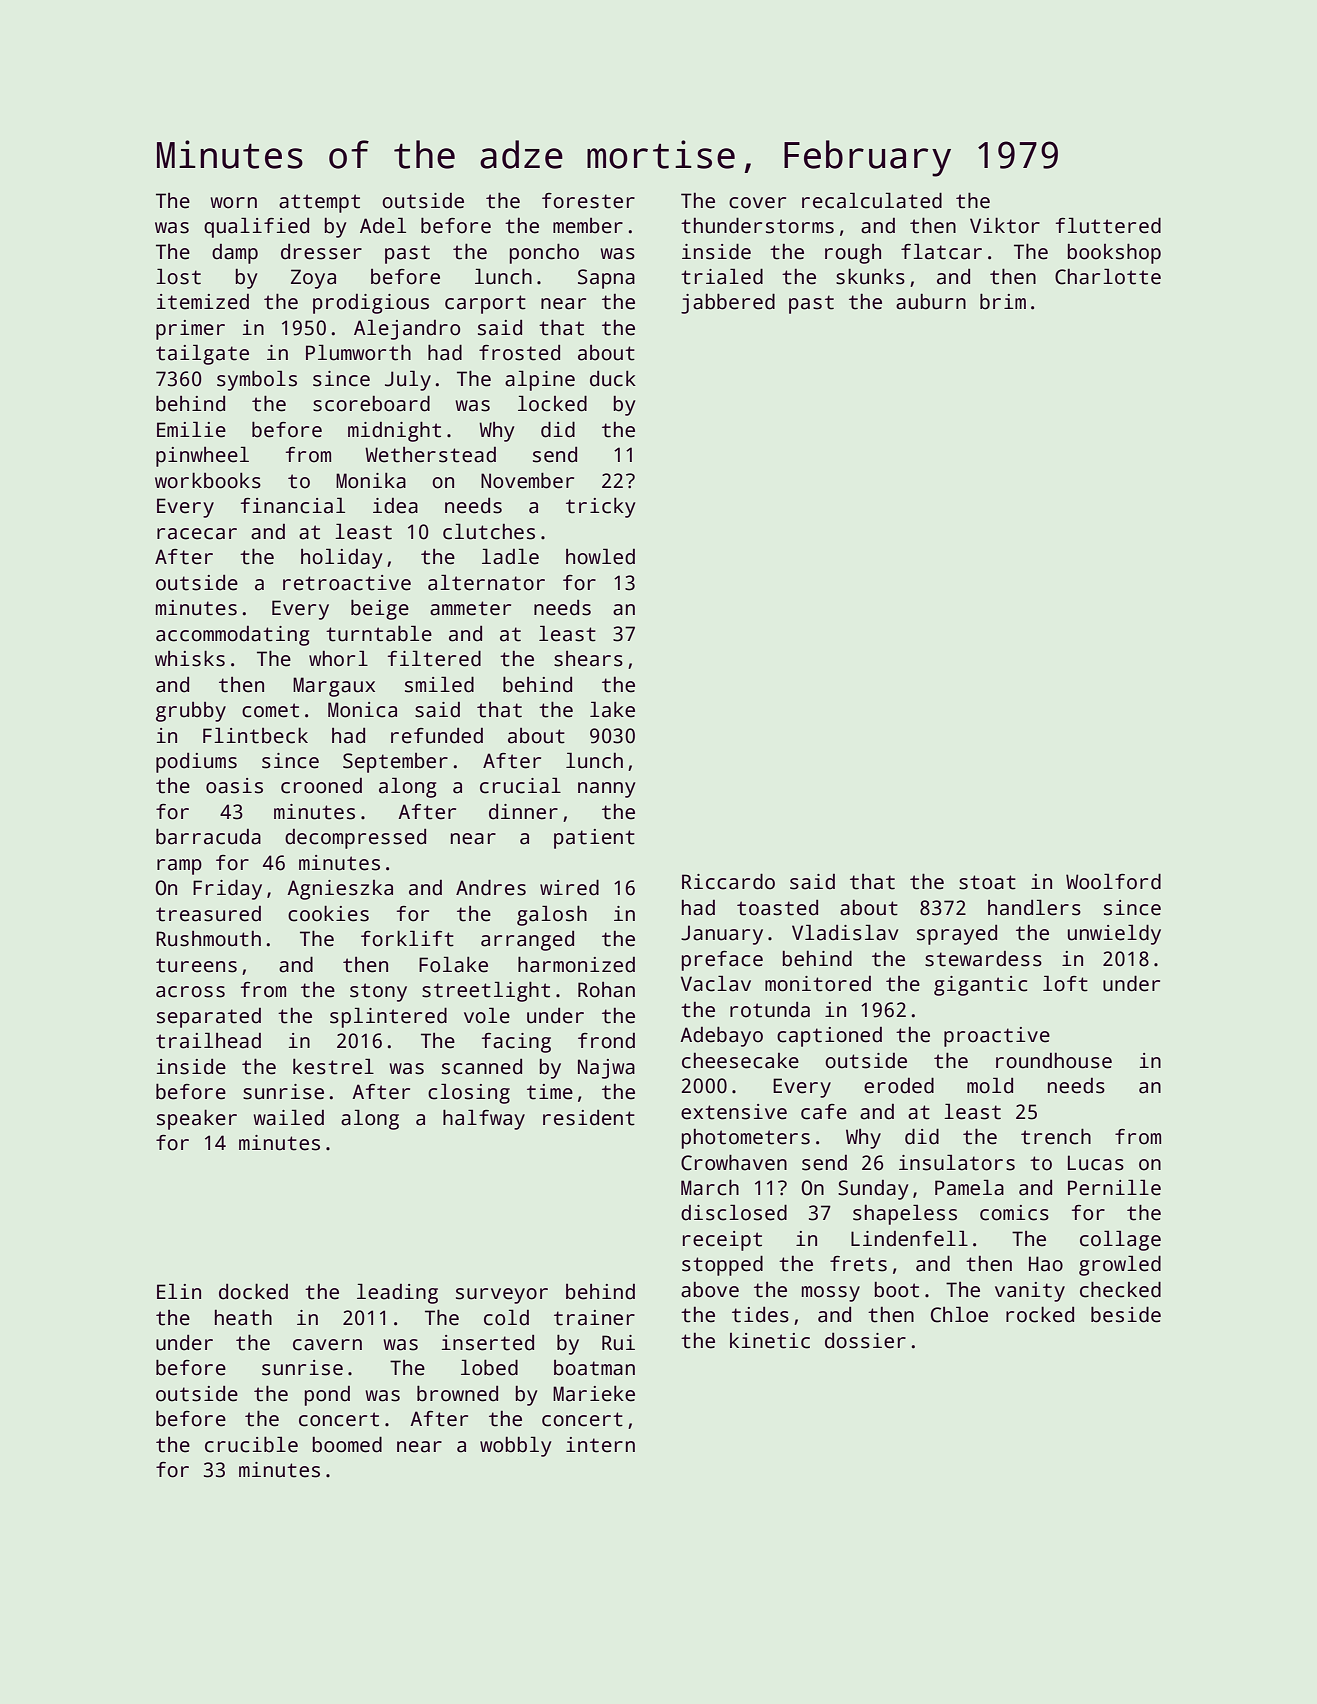 This page has width=1317, height=1704. What do you see at coordinates (1113, 881) in the page?
I see `Woolford` at bounding box center [1113, 881].
